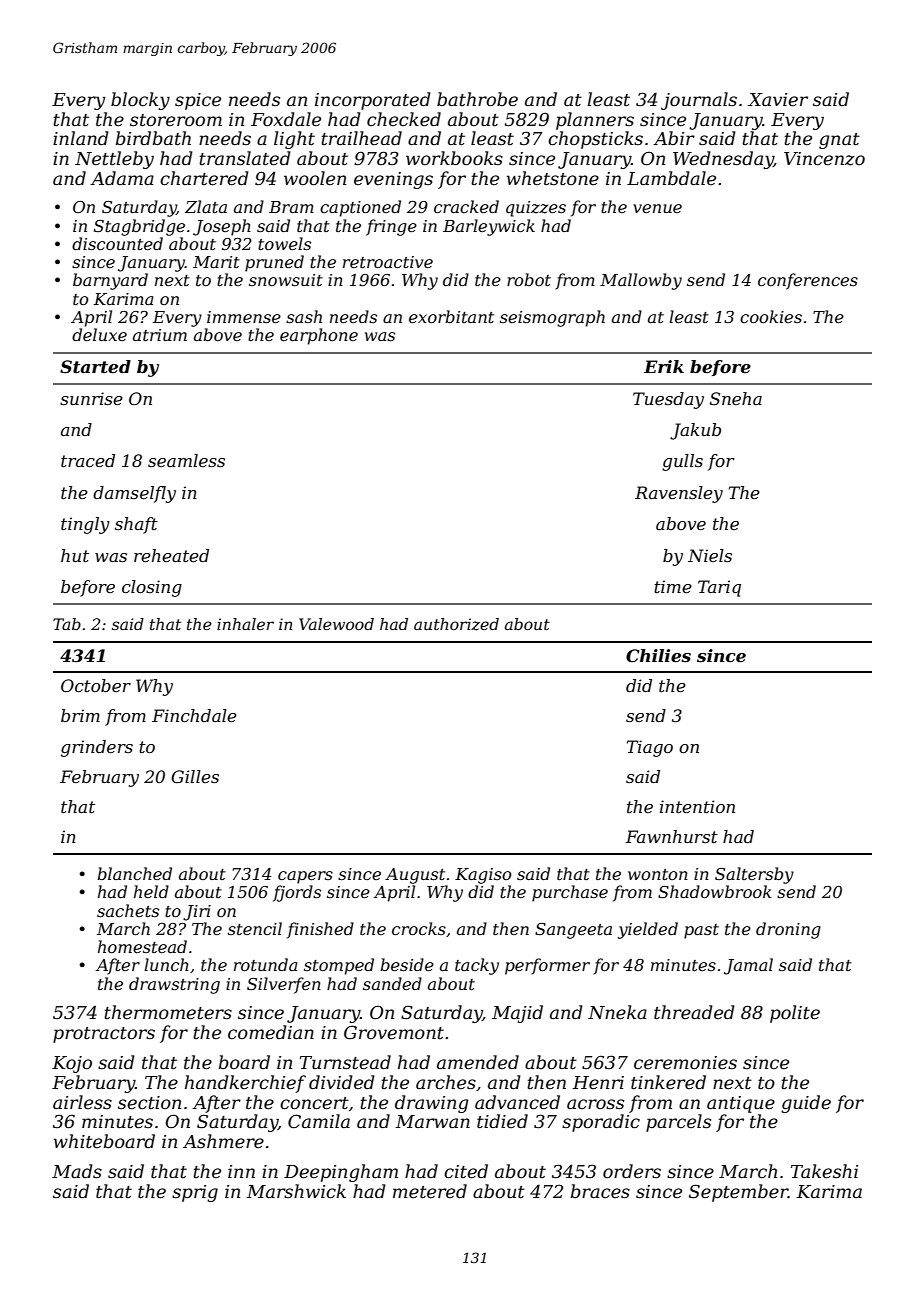  Describe the element at coordinates (82, 1102) in the page. I see `airless` at that location.
